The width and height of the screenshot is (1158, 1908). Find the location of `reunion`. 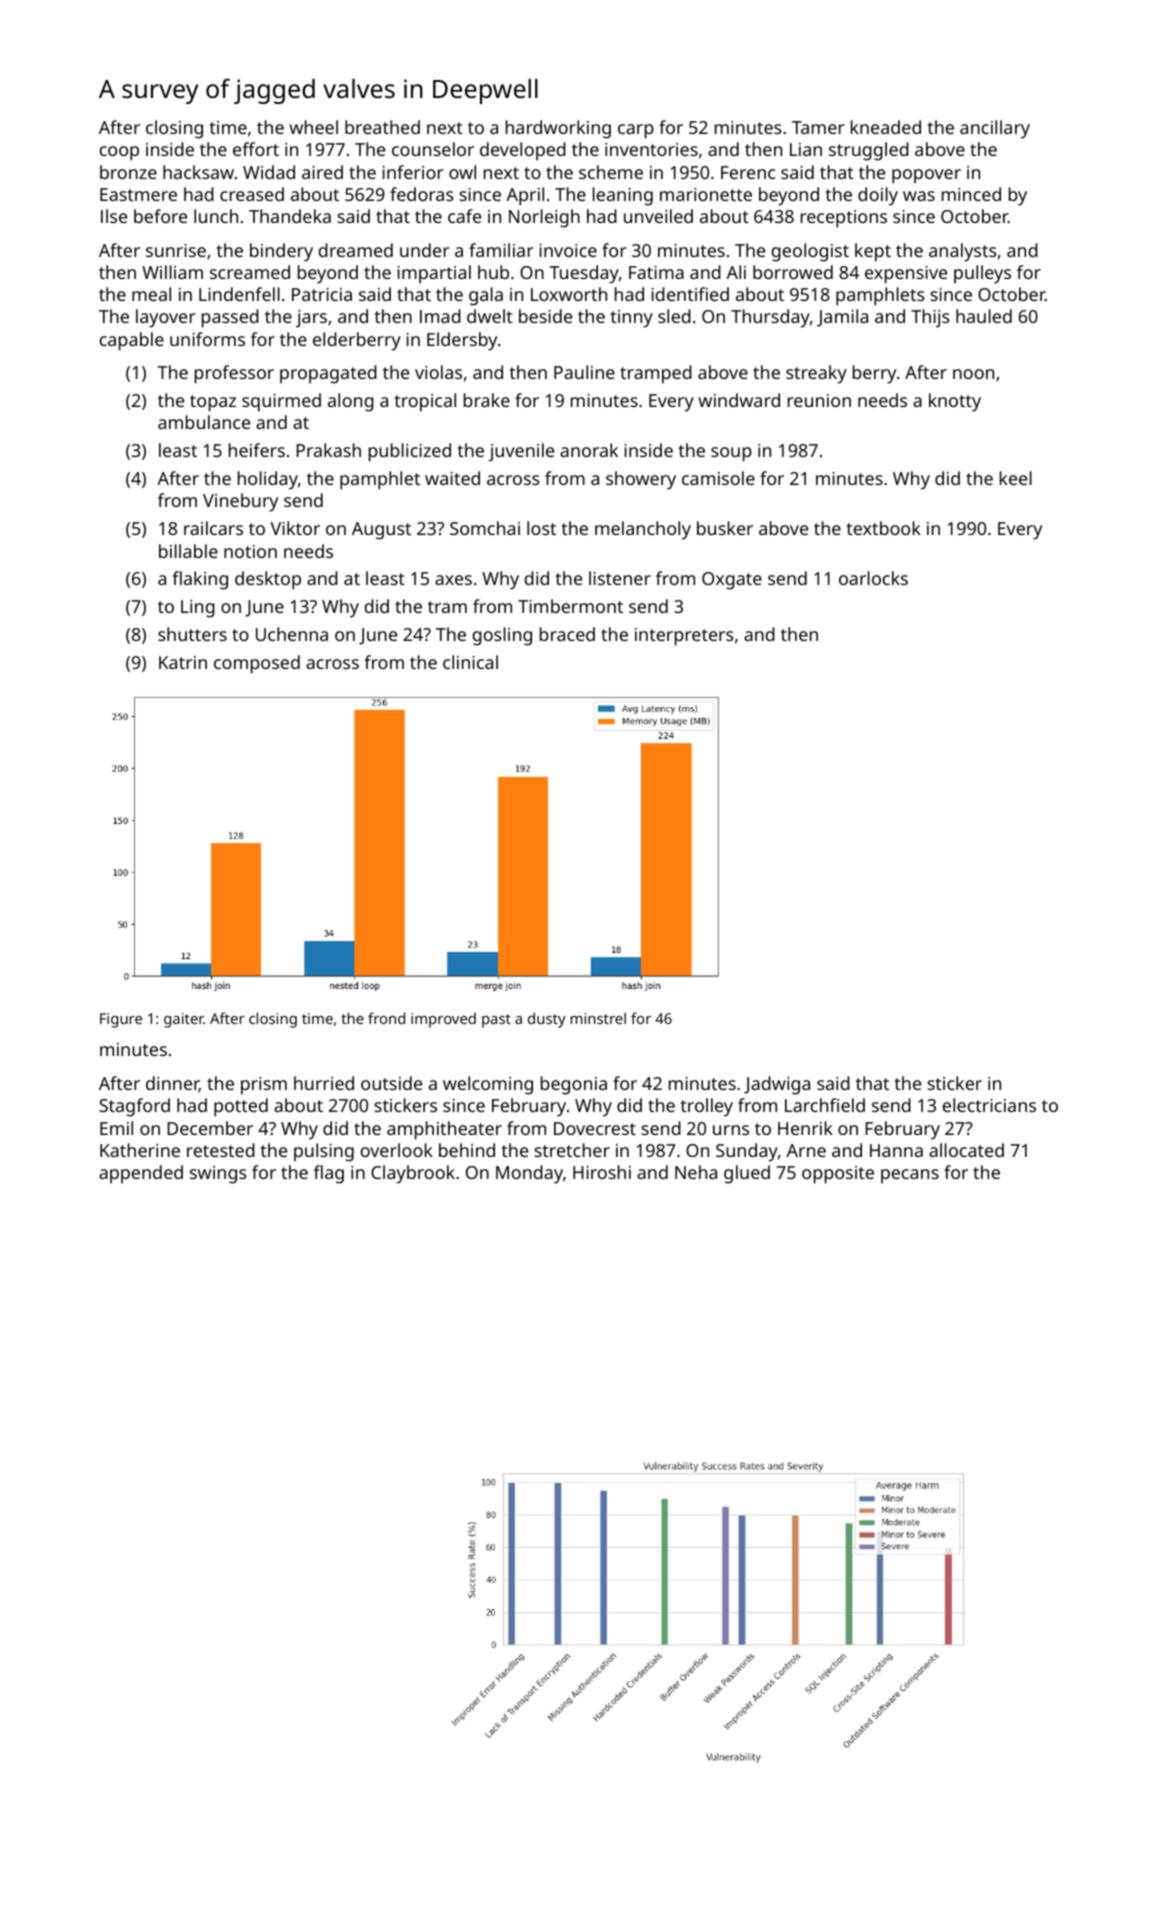

reunion is located at coordinates (819, 400).
